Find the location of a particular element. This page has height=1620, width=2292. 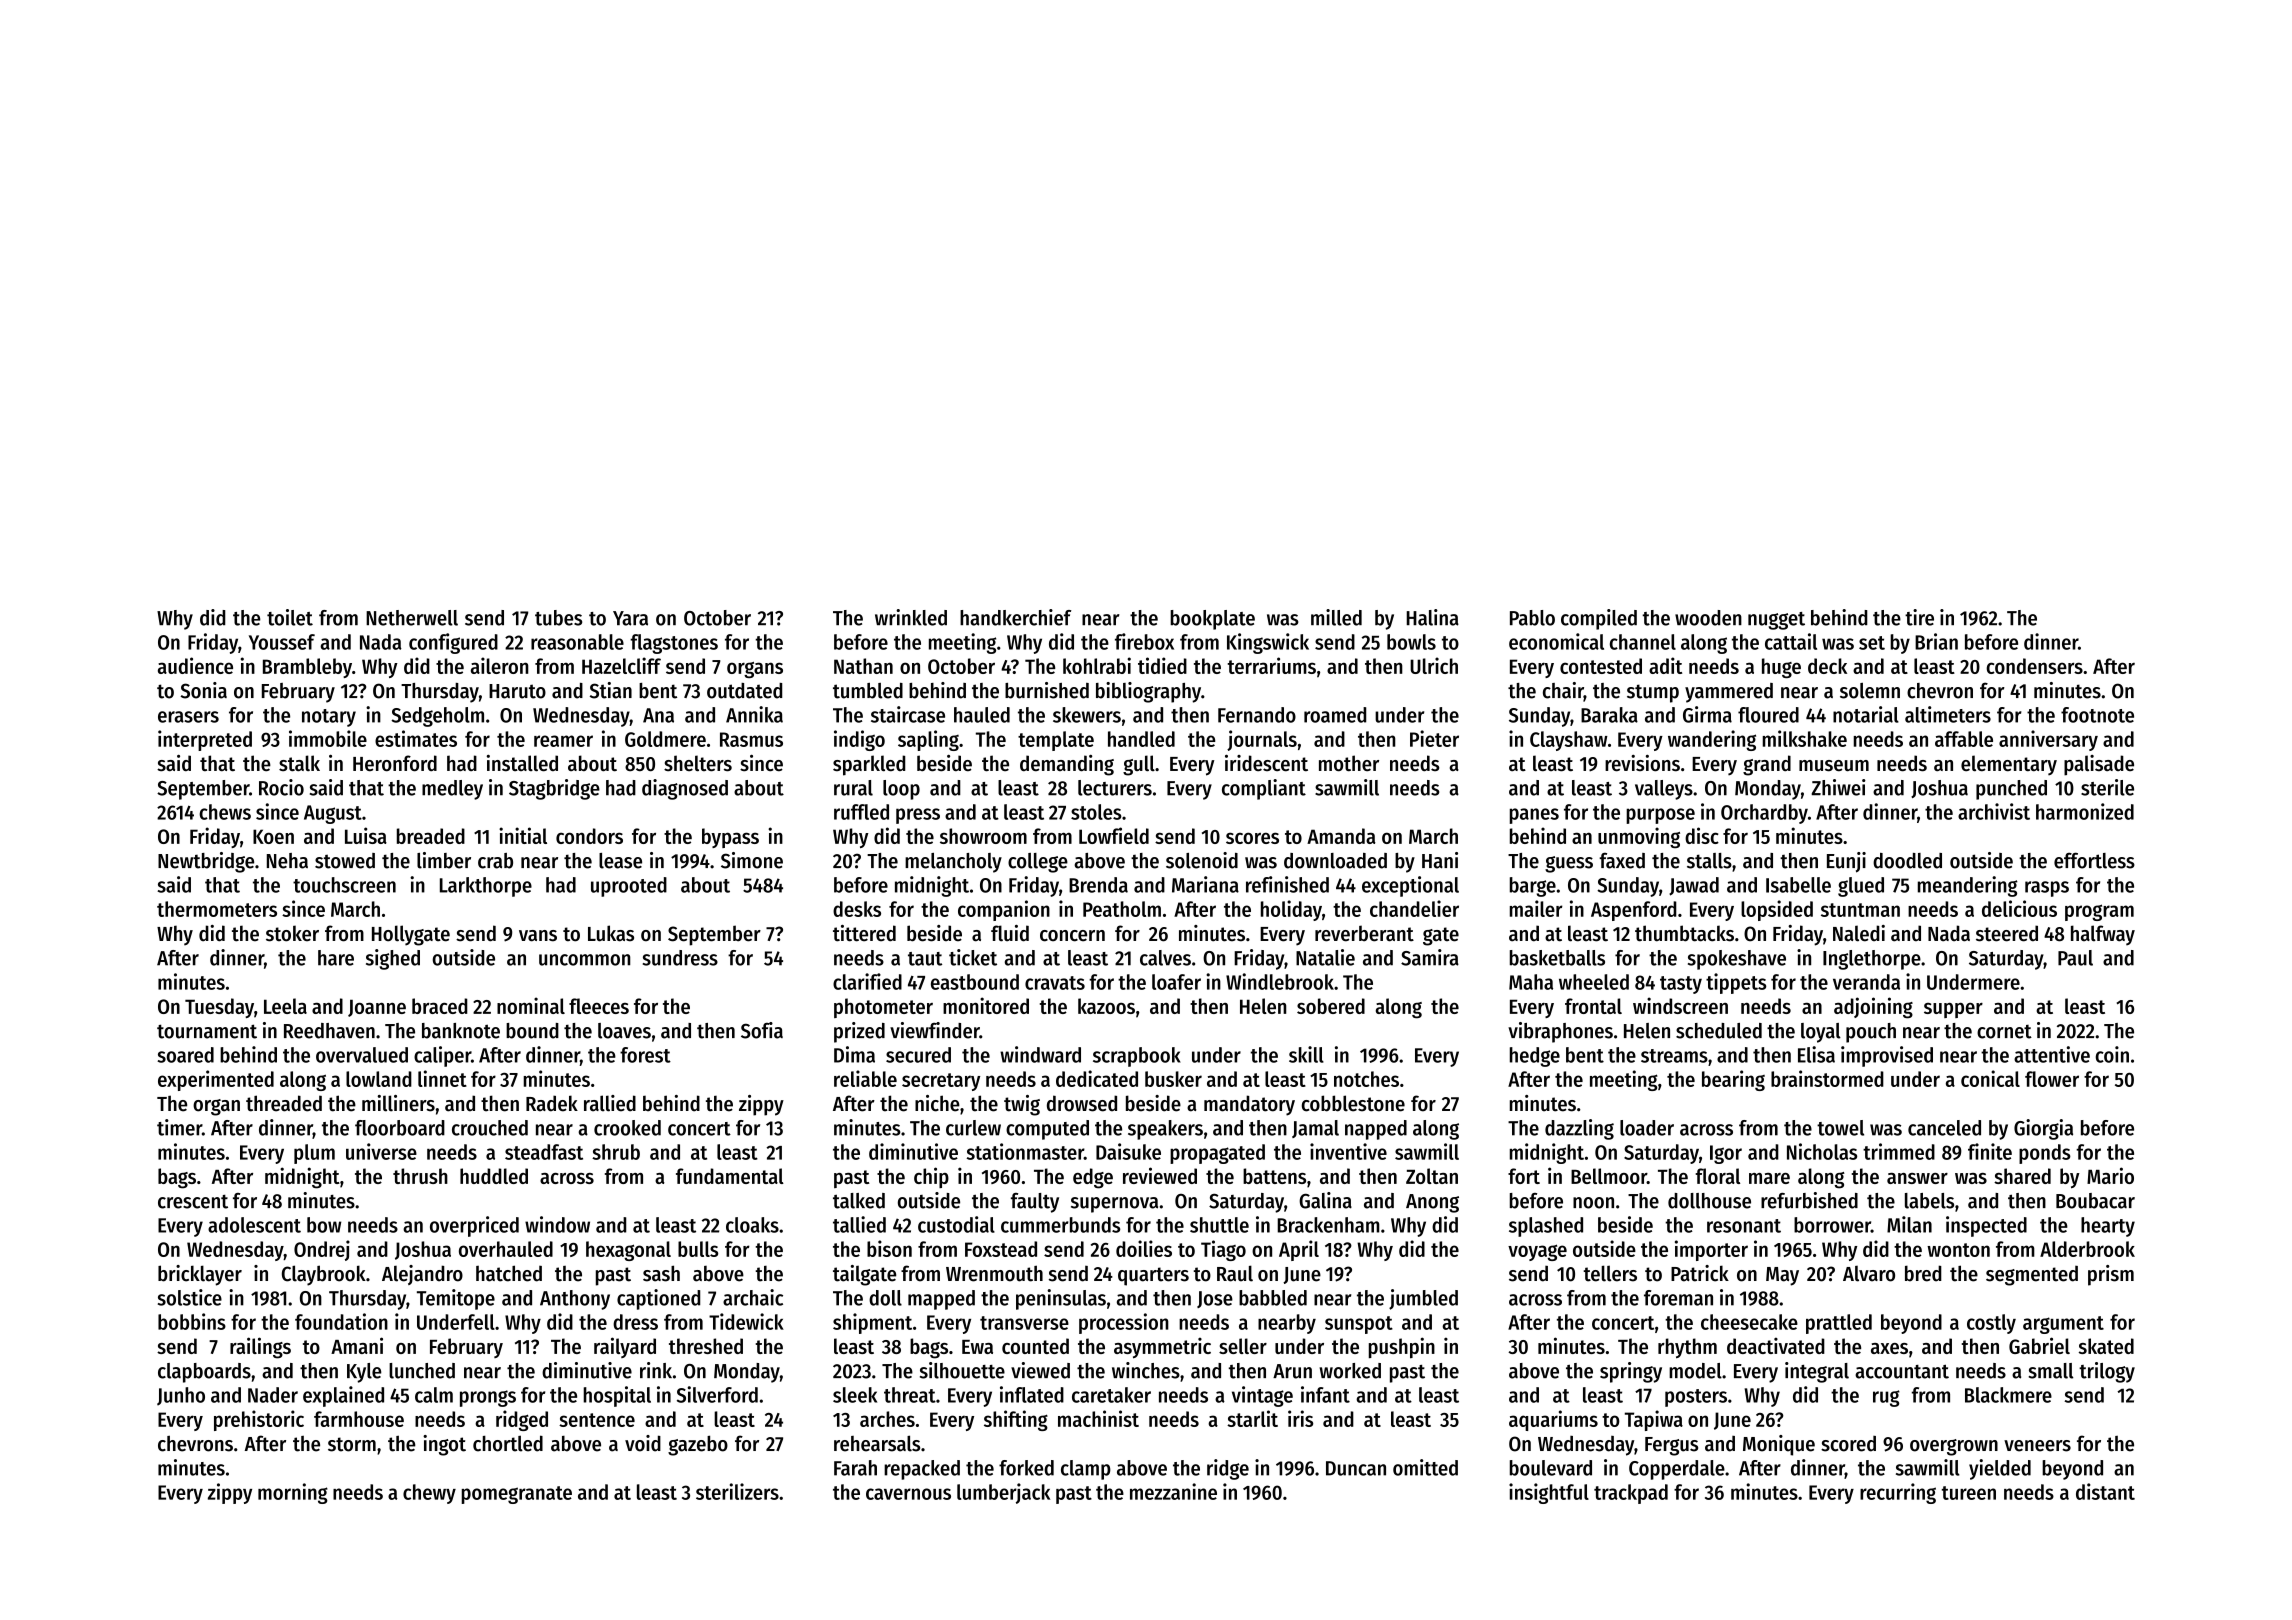

morning is located at coordinates (293, 1493).
